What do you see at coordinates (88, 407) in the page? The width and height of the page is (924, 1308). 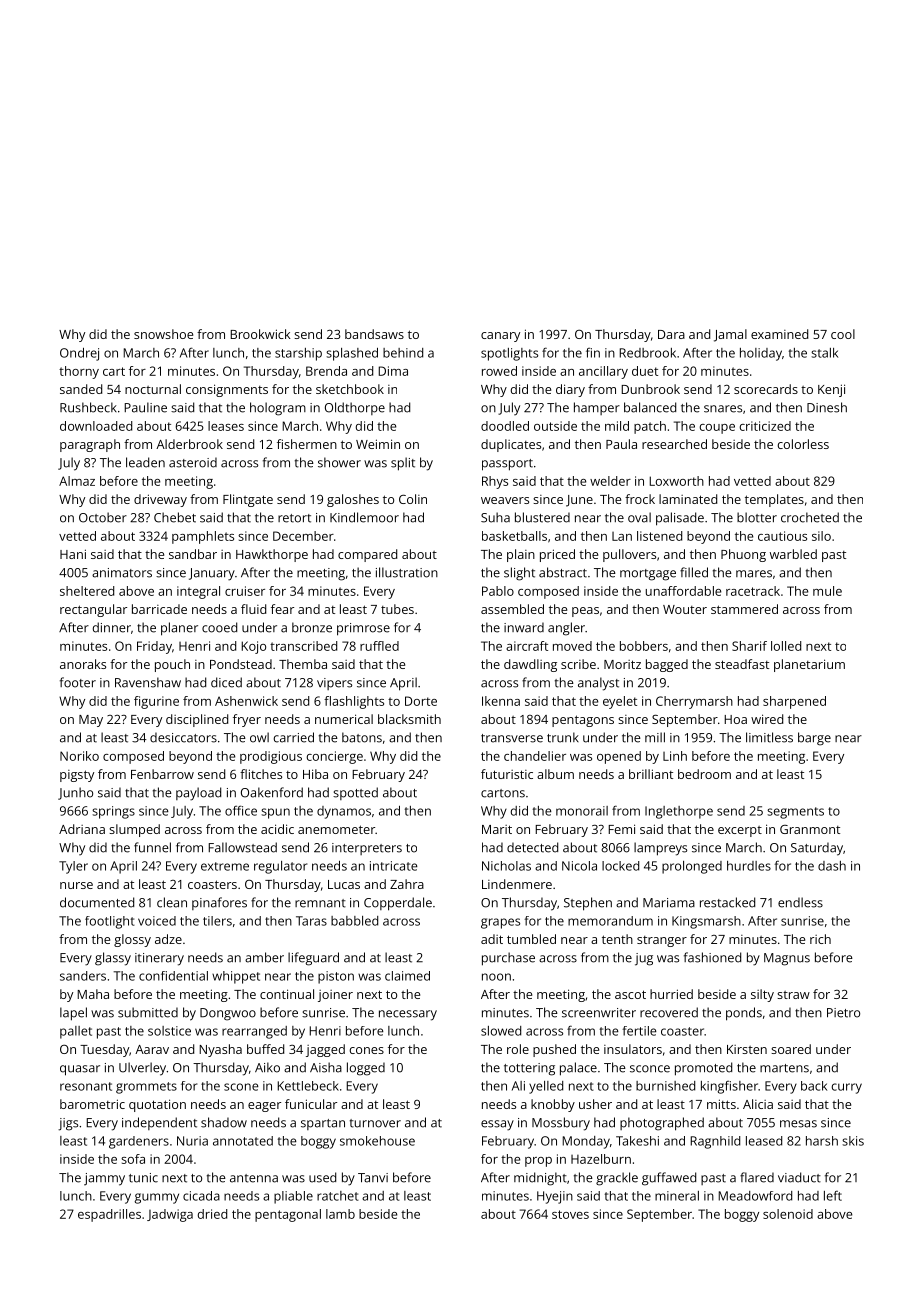 I see `Rushbeck` at bounding box center [88, 407].
